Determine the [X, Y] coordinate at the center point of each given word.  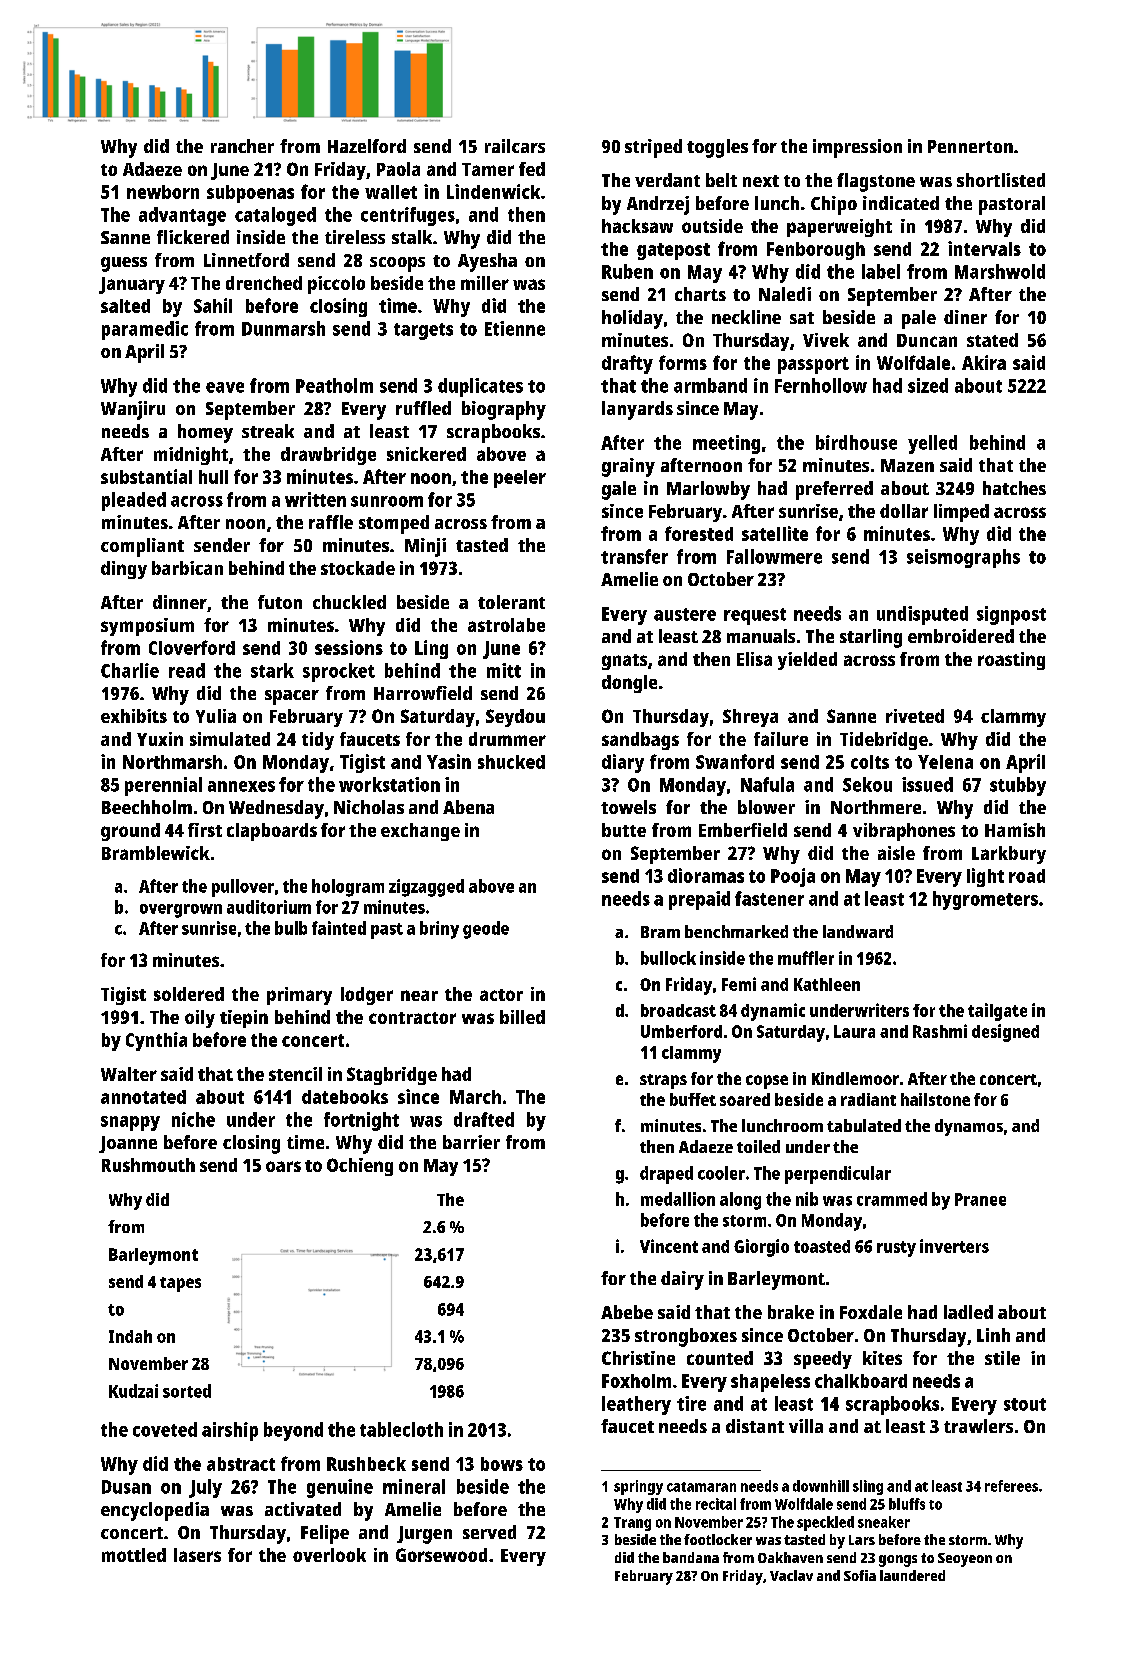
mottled [134, 1555]
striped [653, 148]
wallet [391, 192]
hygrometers [985, 900]
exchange [420, 832]
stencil [295, 1074]
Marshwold [1000, 271]
